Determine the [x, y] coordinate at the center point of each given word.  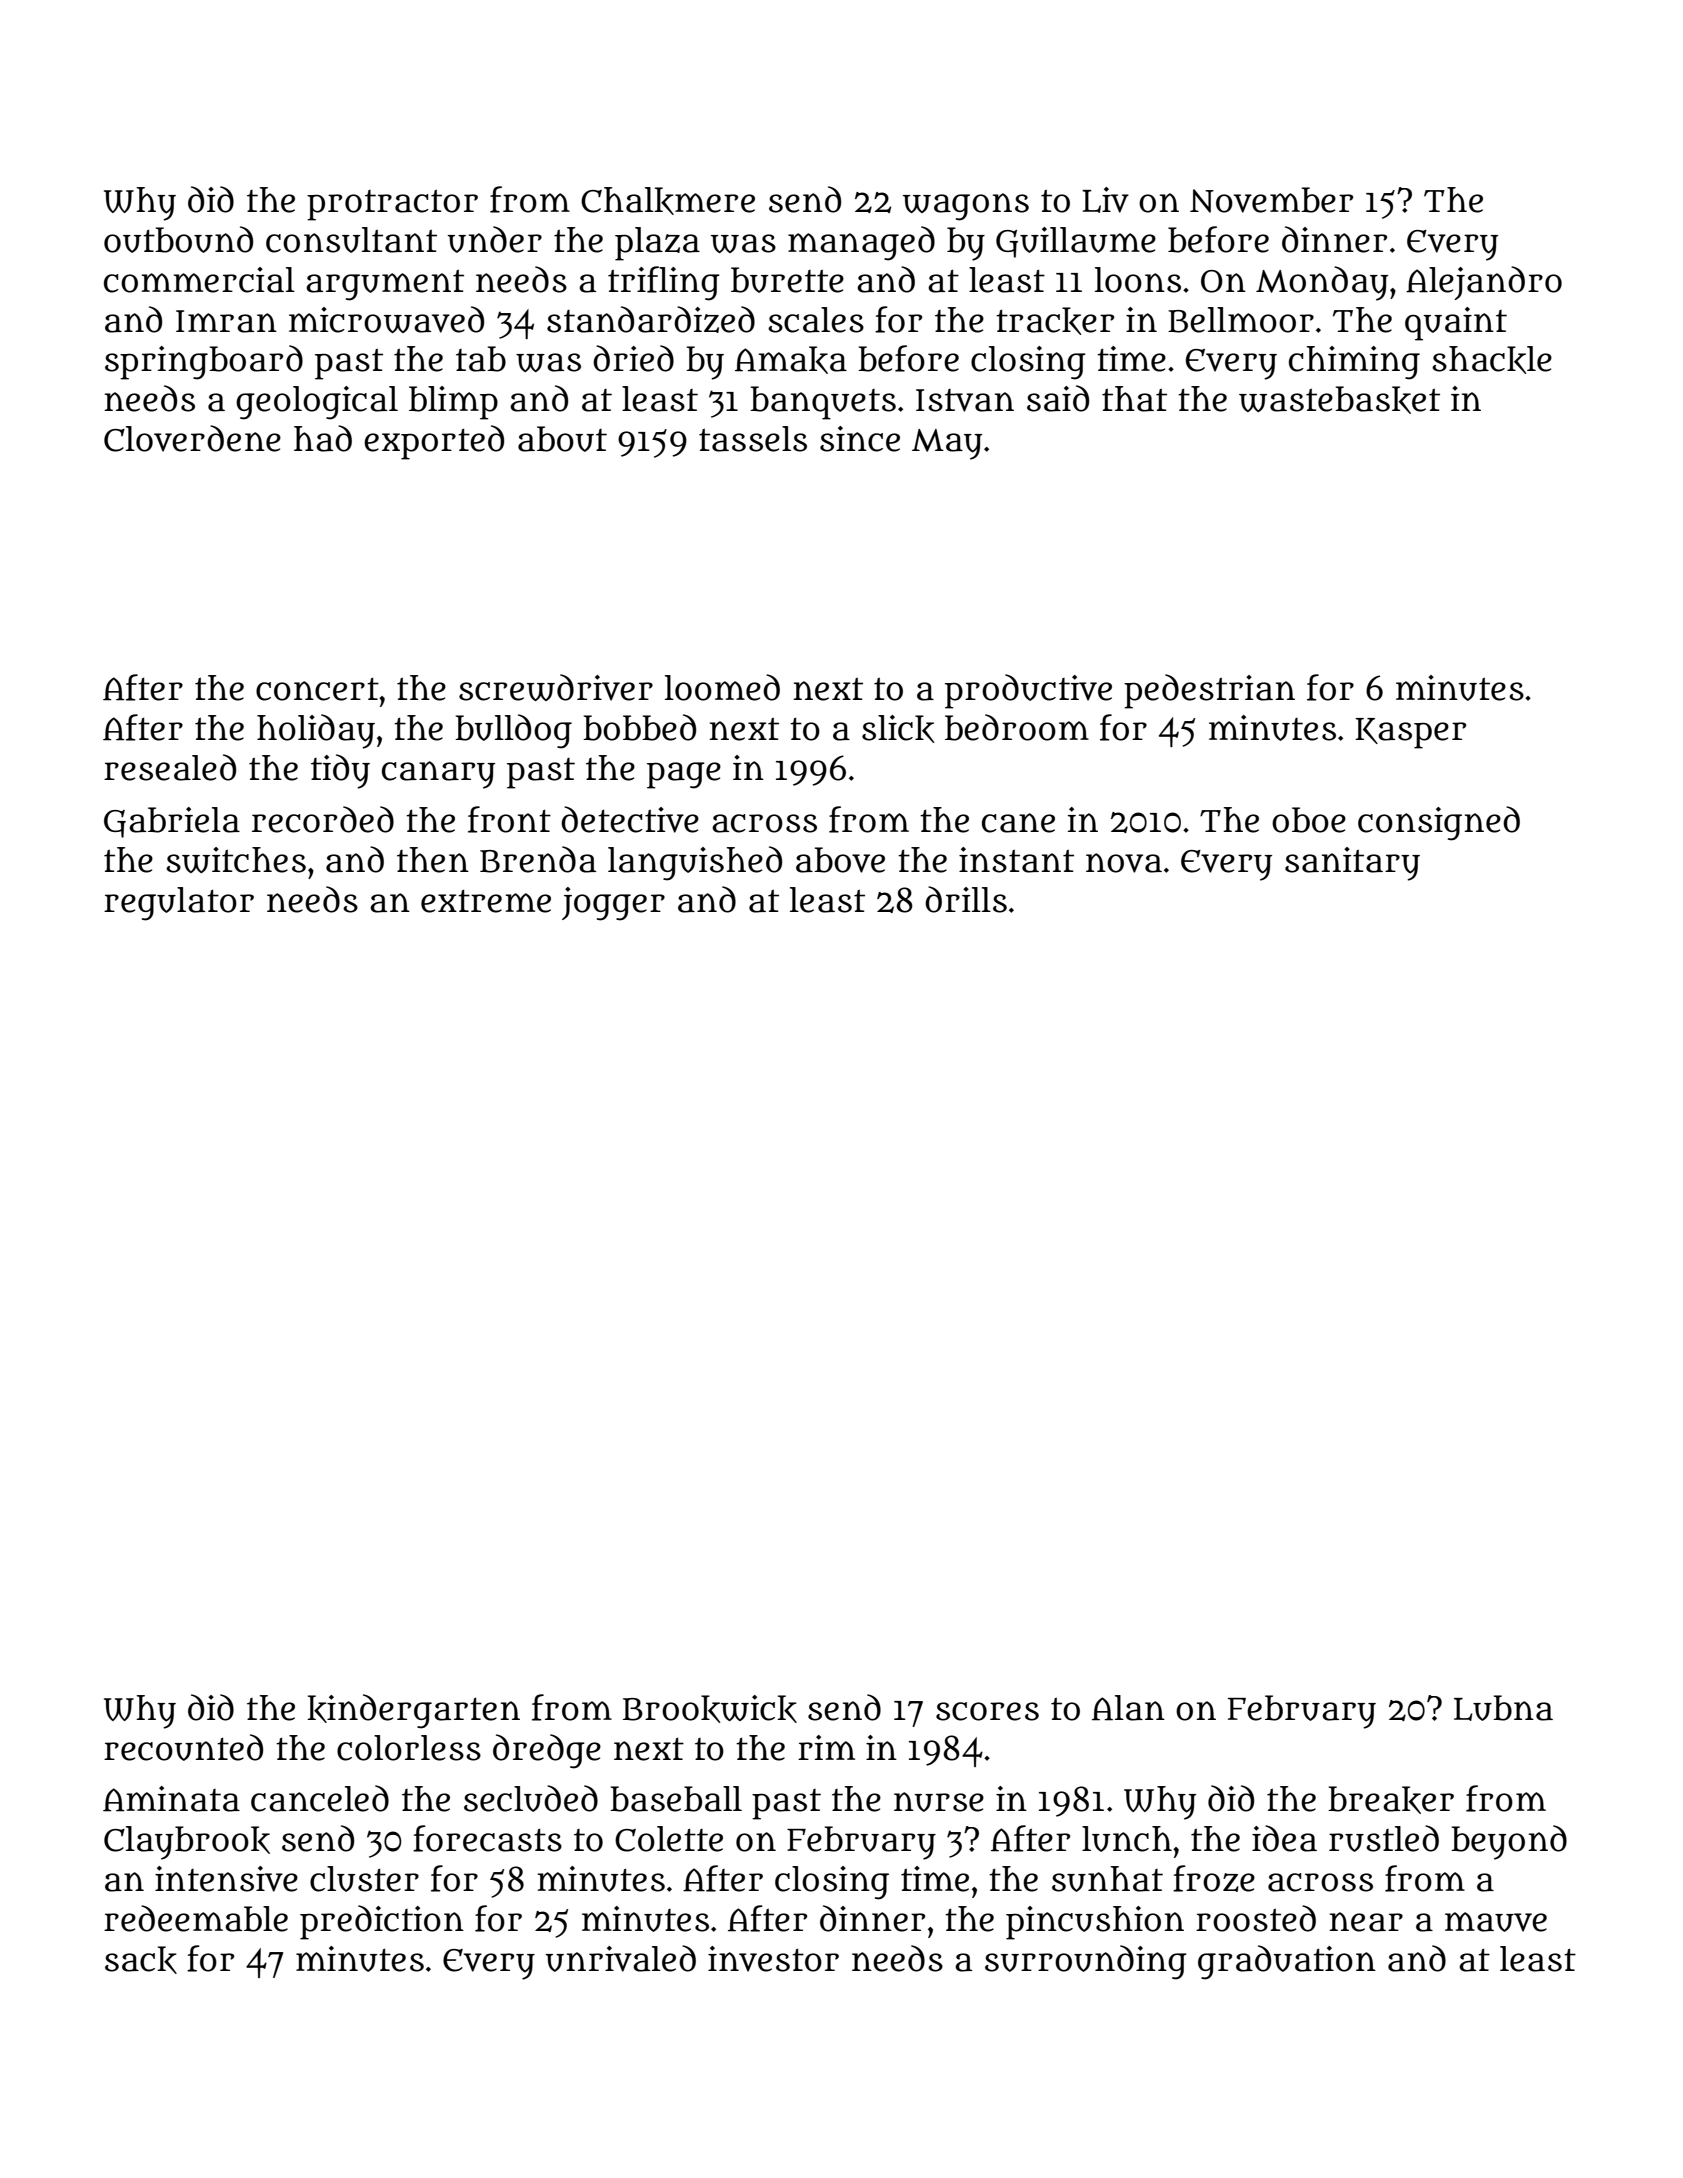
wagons [966, 207]
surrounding [1086, 1962]
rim [826, 1747]
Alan [1128, 1708]
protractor [392, 205]
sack [141, 1960]
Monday [1322, 283]
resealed [170, 767]
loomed [722, 687]
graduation [1287, 1962]
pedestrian [1209, 691]
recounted [183, 1747]
